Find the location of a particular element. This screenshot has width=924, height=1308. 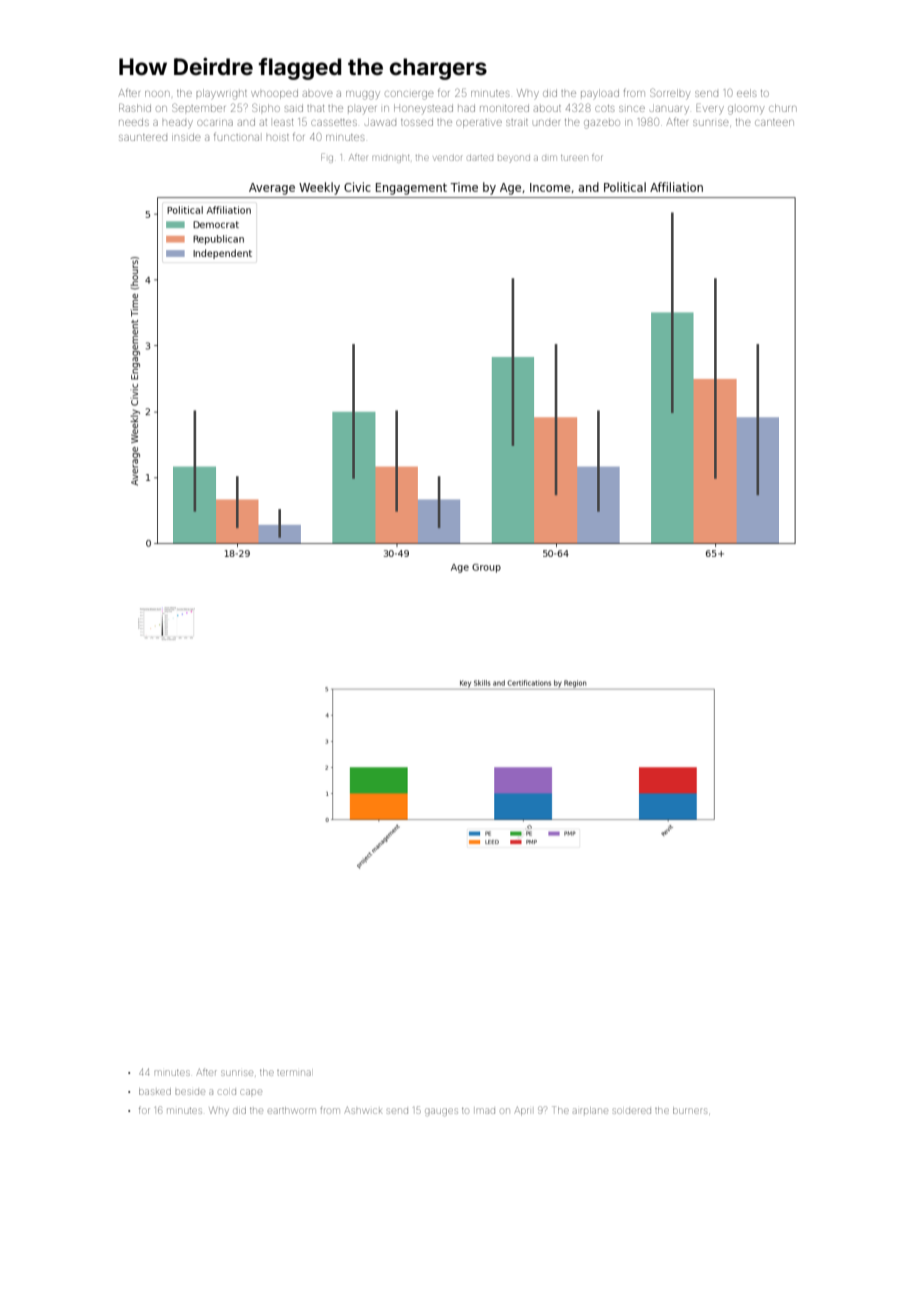

burners is located at coordinates (690, 1110).
